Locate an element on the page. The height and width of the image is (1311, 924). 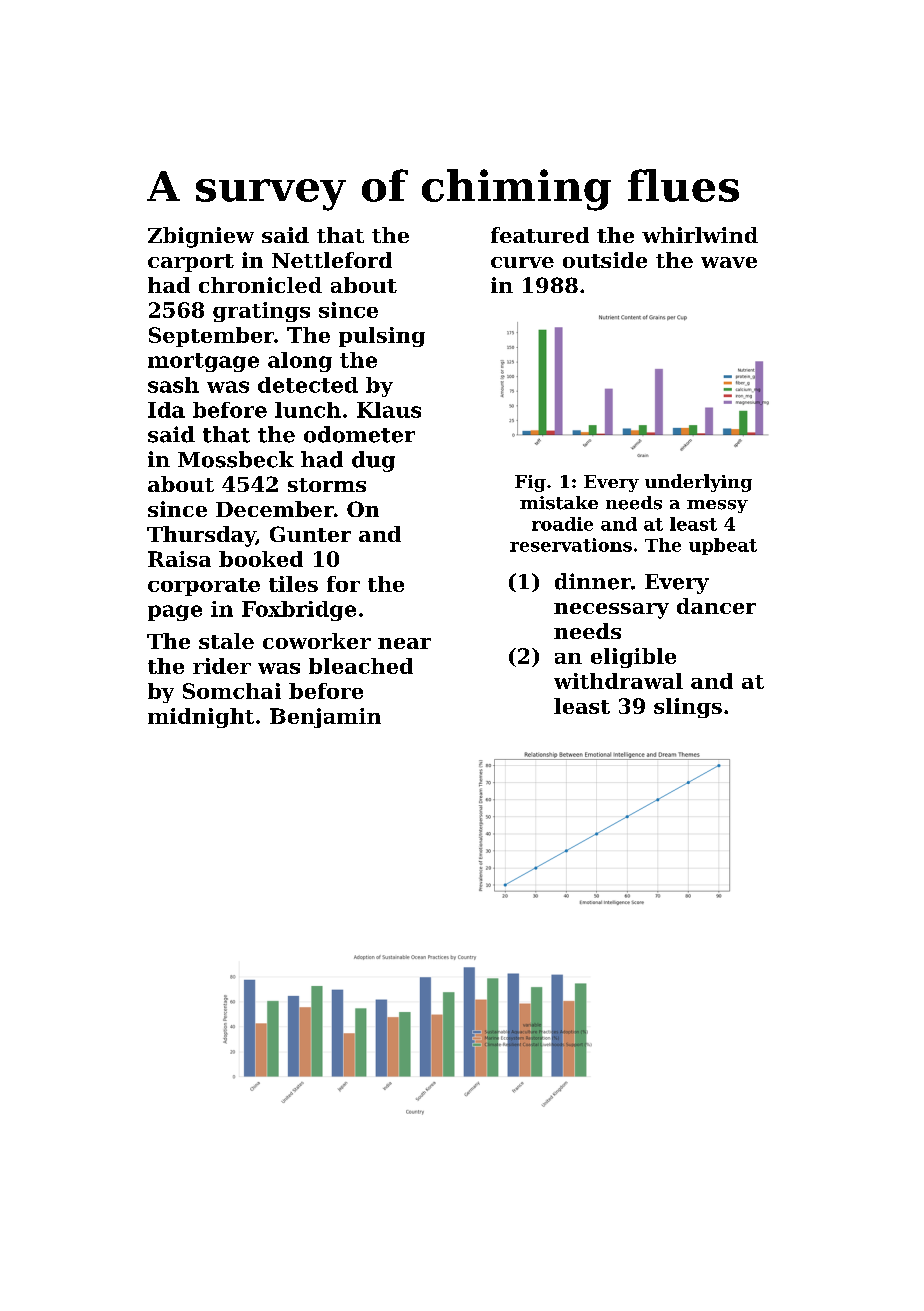
slings is located at coordinates (688, 708).
